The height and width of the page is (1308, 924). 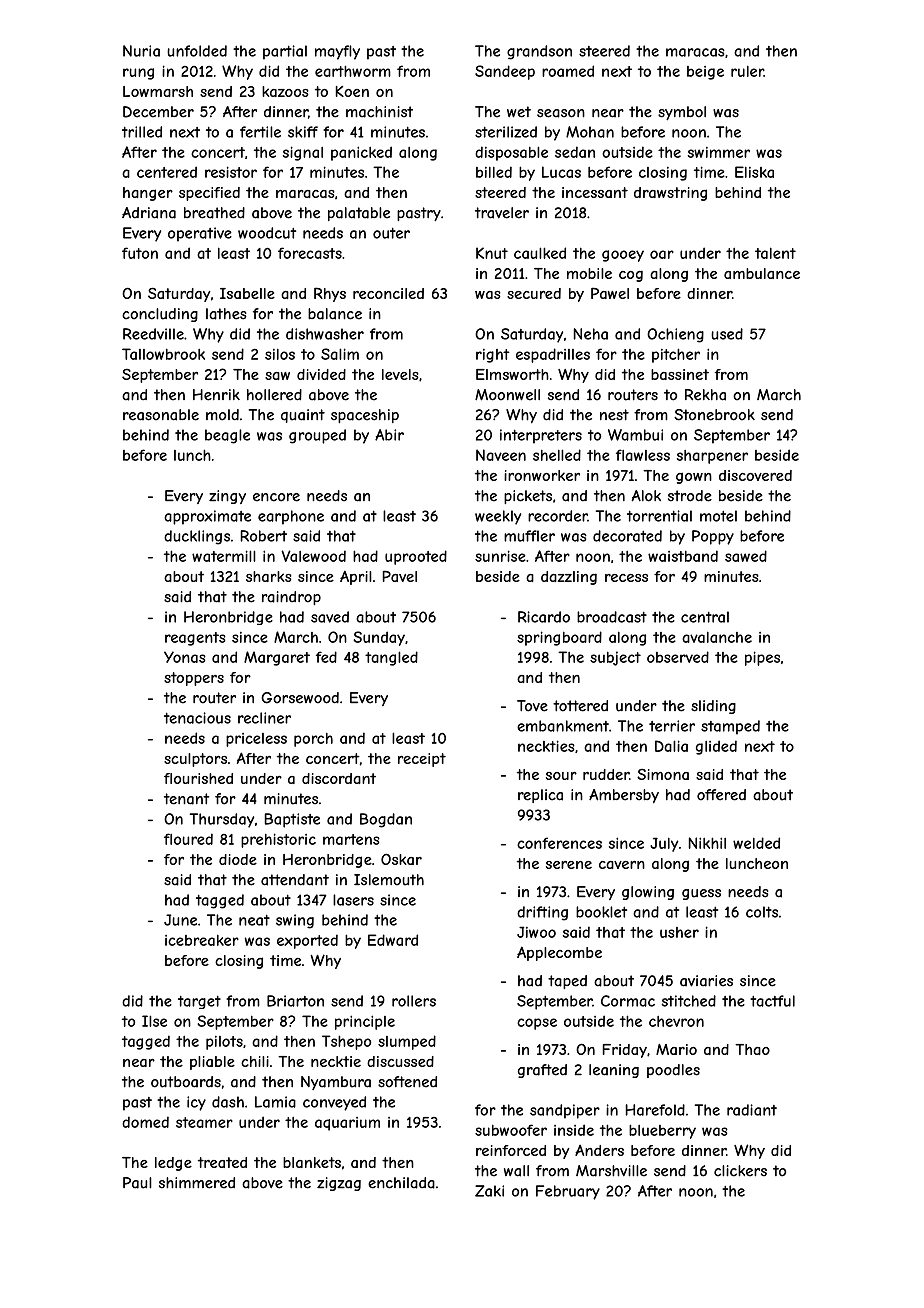 What do you see at coordinates (569, 865) in the page?
I see `serene` at bounding box center [569, 865].
